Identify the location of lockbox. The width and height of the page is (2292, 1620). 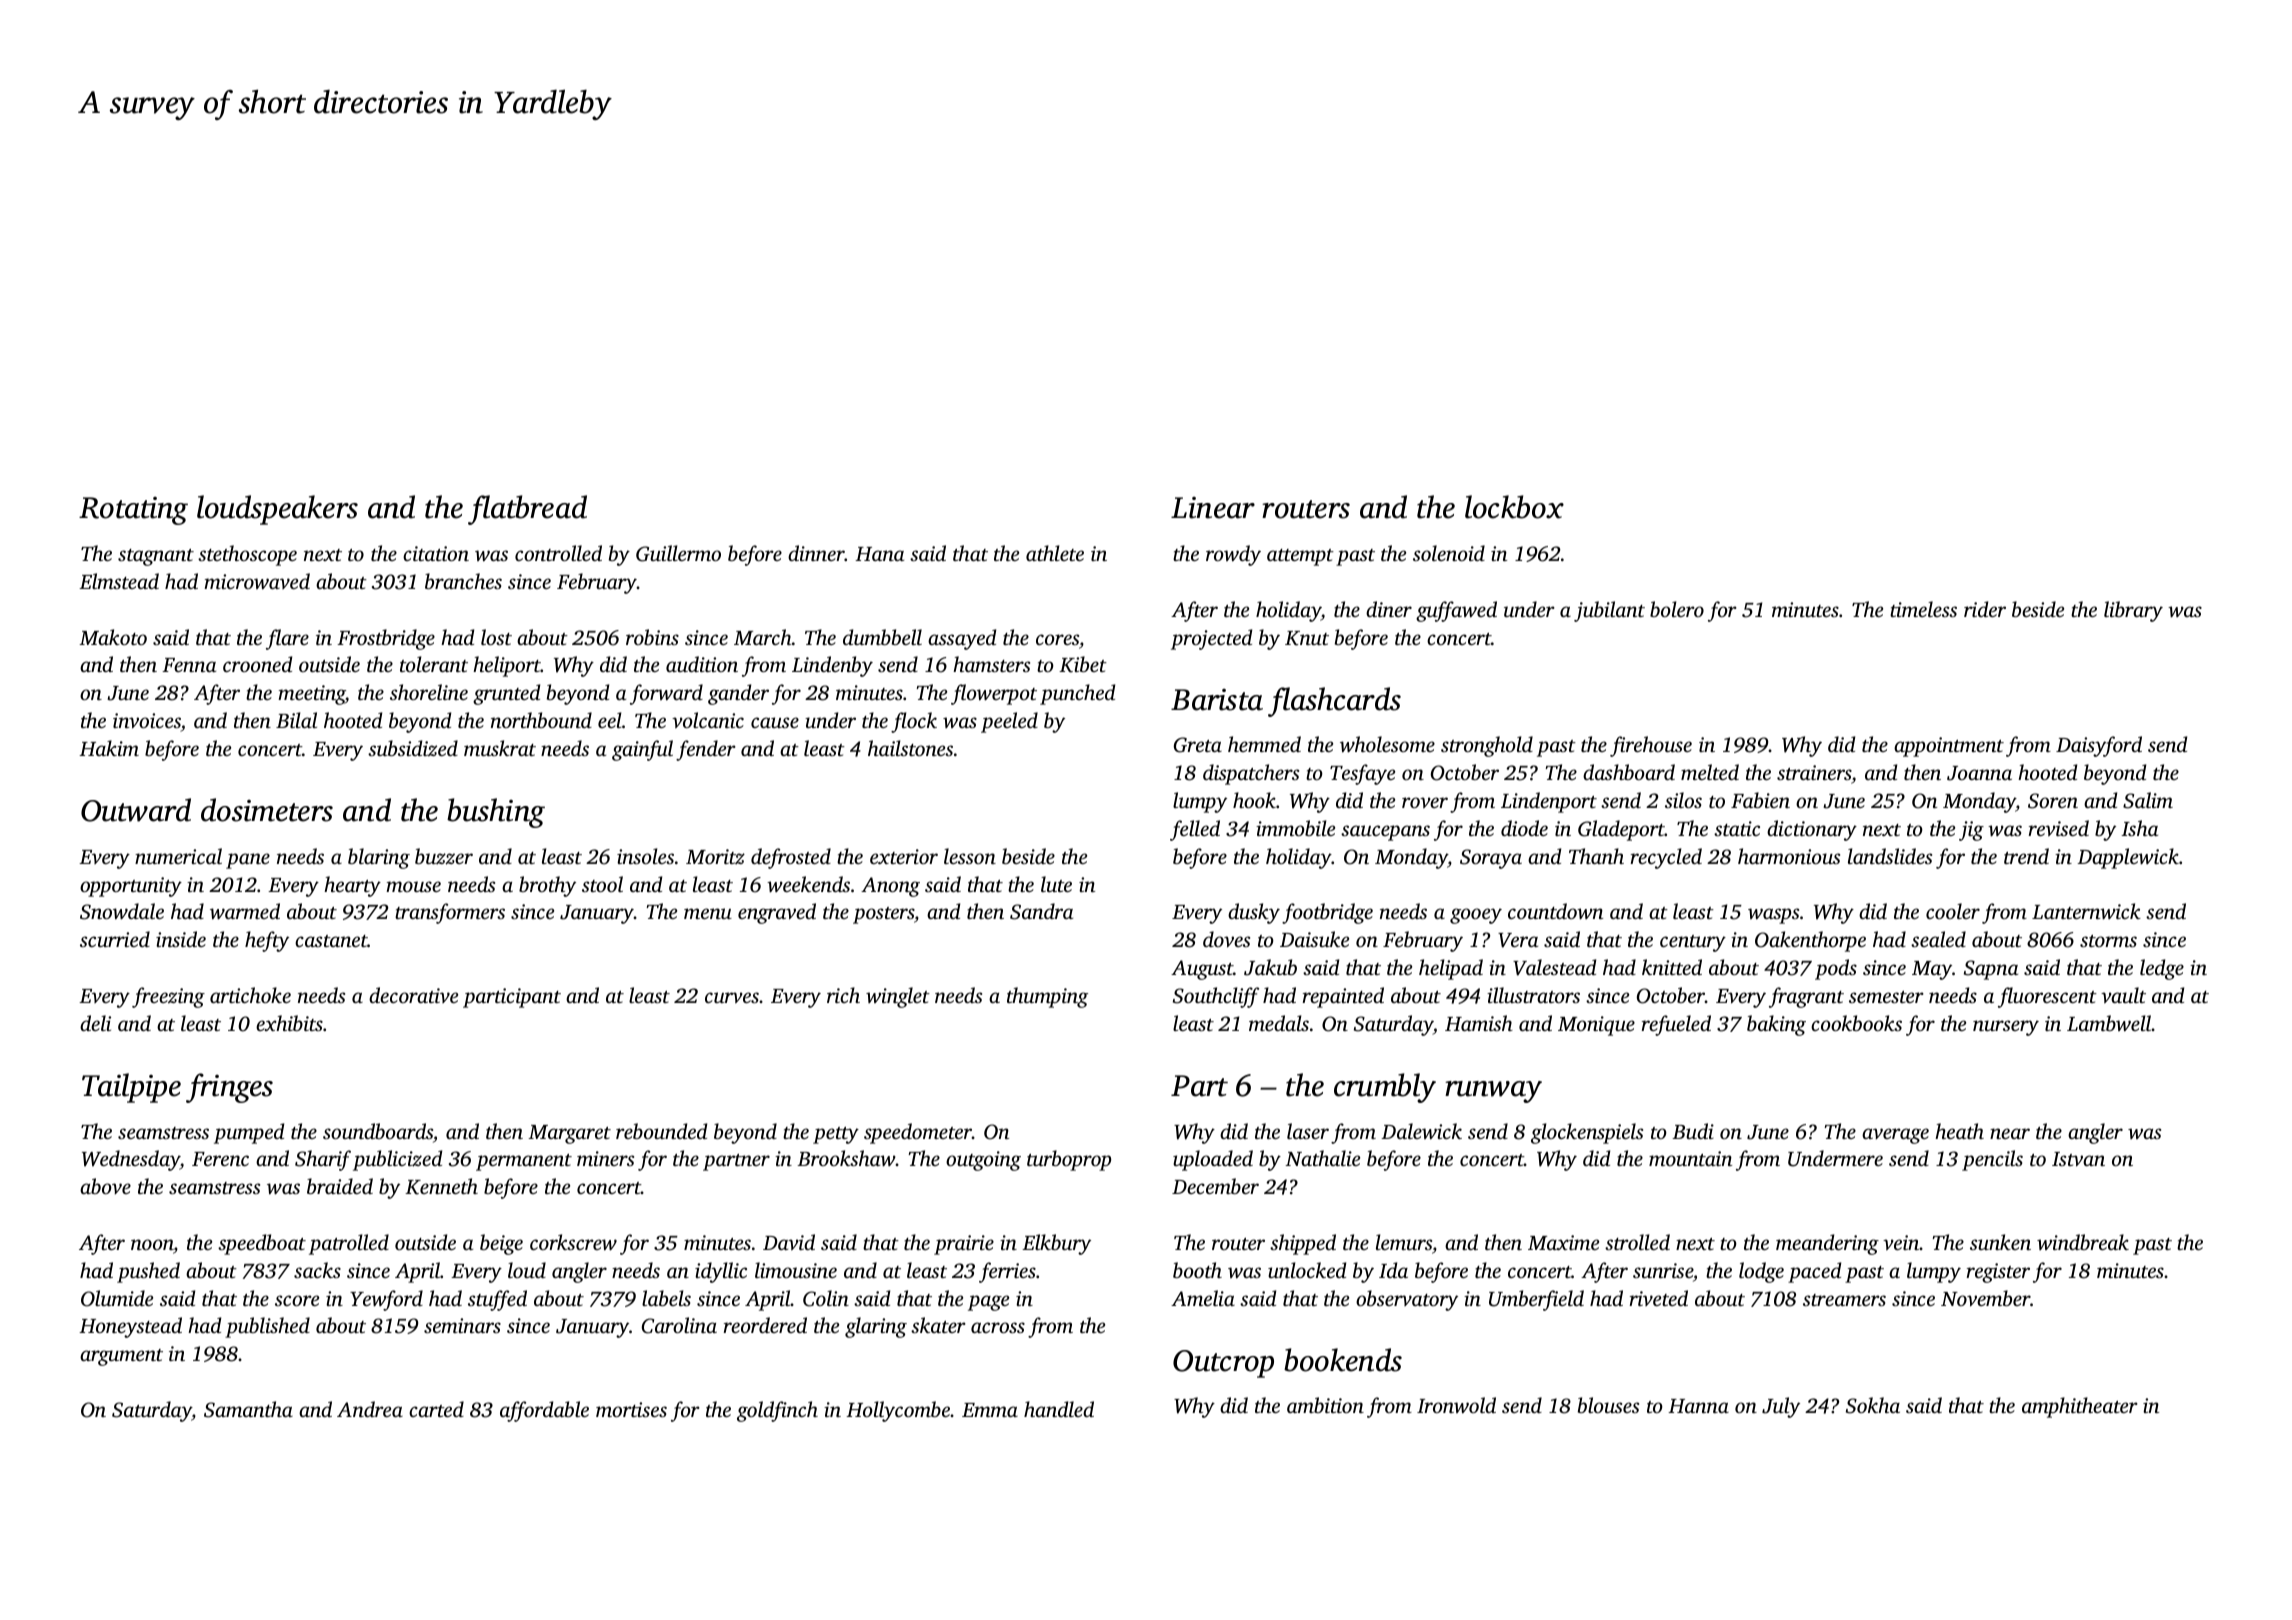
(1514, 507).
